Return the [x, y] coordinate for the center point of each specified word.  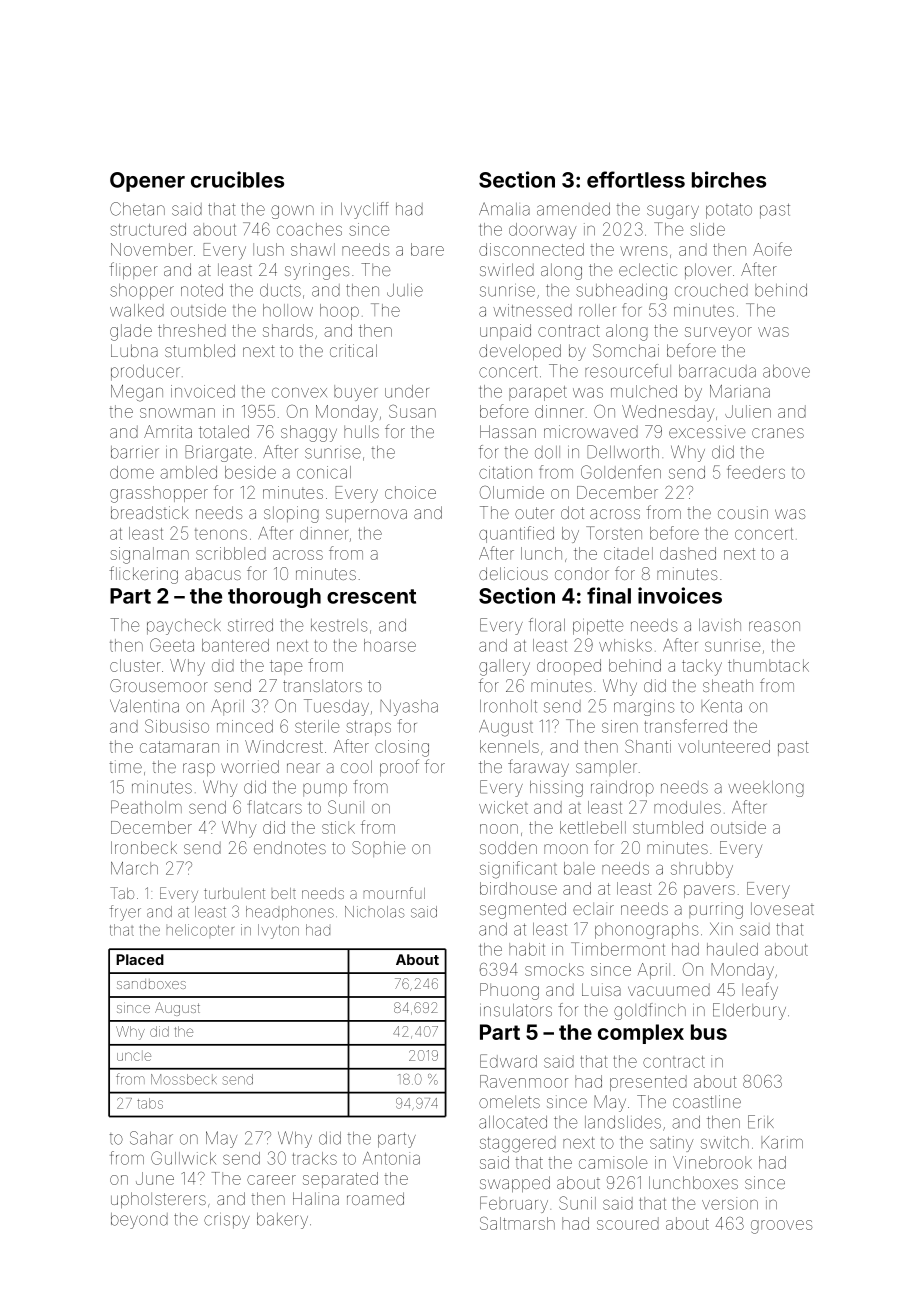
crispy [227, 1221]
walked [137, 310]
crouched [711, 290]
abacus [213, 573]
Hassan [508, 431]
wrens [644, 251]
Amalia [504, 209]
